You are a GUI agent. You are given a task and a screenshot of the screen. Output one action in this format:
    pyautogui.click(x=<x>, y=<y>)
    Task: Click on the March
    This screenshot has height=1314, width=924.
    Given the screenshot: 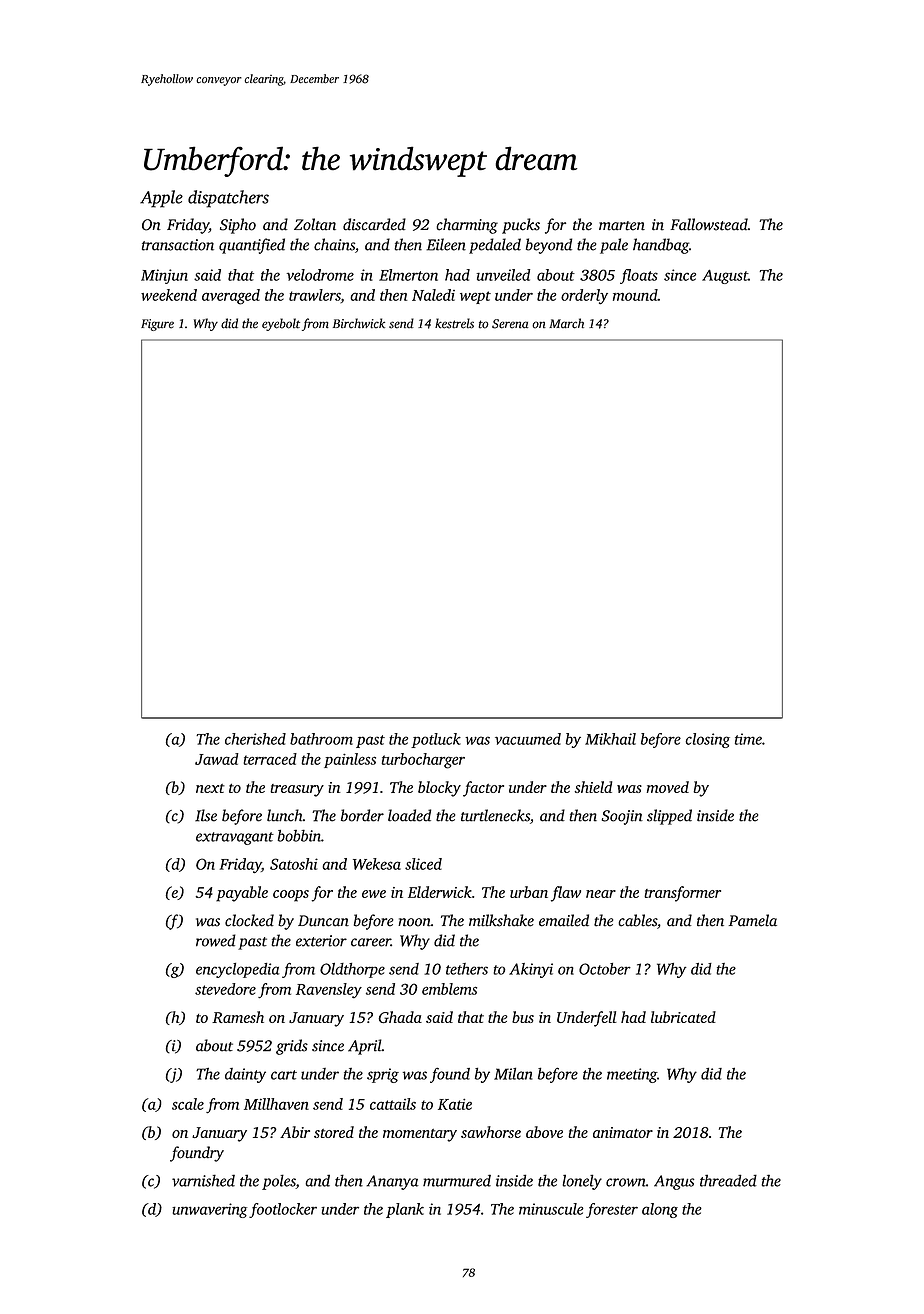 What is the action you would take?
    pyautogui.click(x=566, y=323)
